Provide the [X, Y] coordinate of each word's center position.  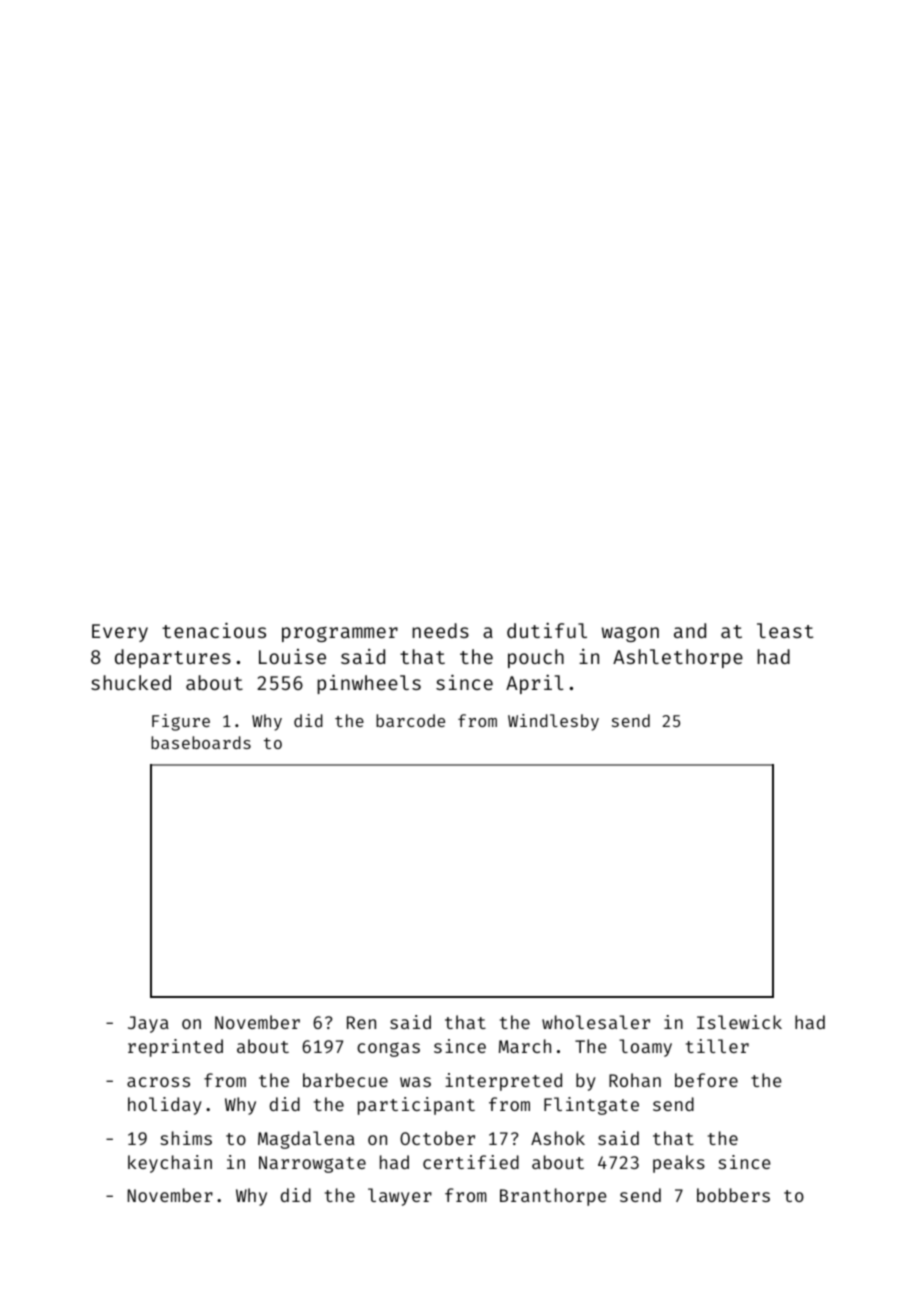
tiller [717, 1046]
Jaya [148, 1024]
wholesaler [596, 1022]
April [535, 684]
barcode [410, 720]
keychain [170, 1164]
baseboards [201, 742]
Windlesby [553, 722]
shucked [131, 682]
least [785, 630]
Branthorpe [553, 1197]
